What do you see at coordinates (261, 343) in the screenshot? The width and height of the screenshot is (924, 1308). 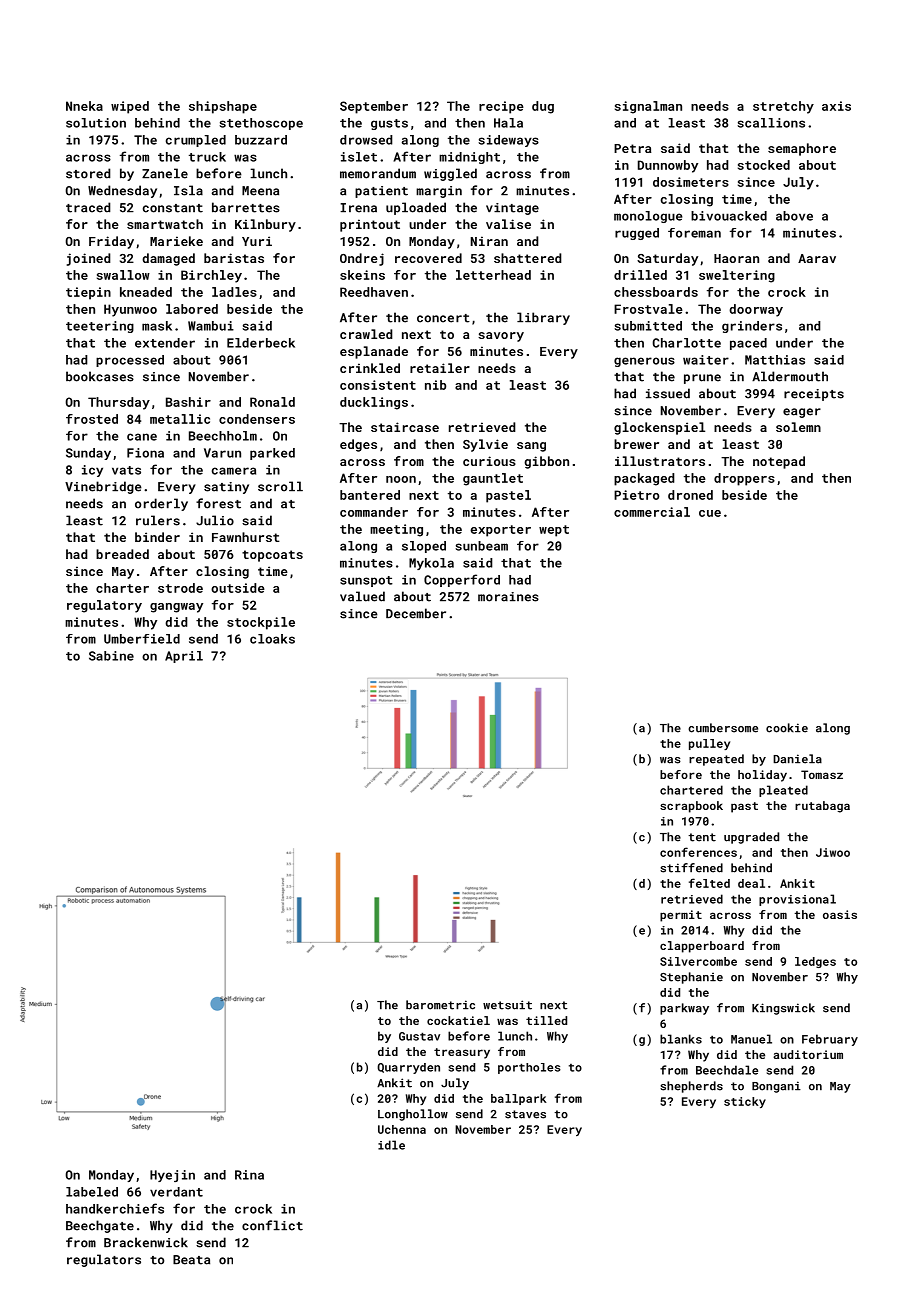 I see `Elderbeck` at bounding box center [261, 343].
